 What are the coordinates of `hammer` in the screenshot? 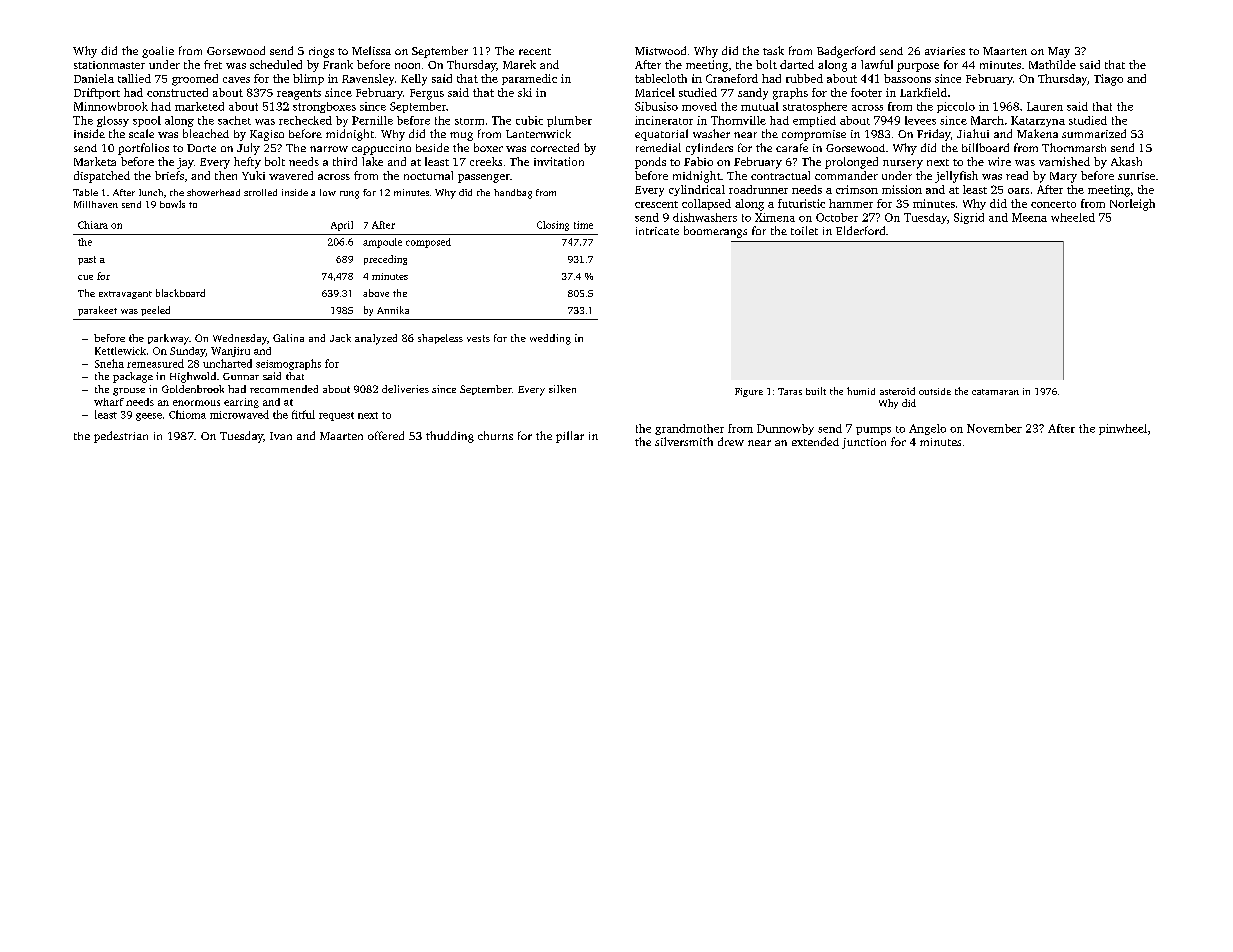 It's located at (851, 203).
